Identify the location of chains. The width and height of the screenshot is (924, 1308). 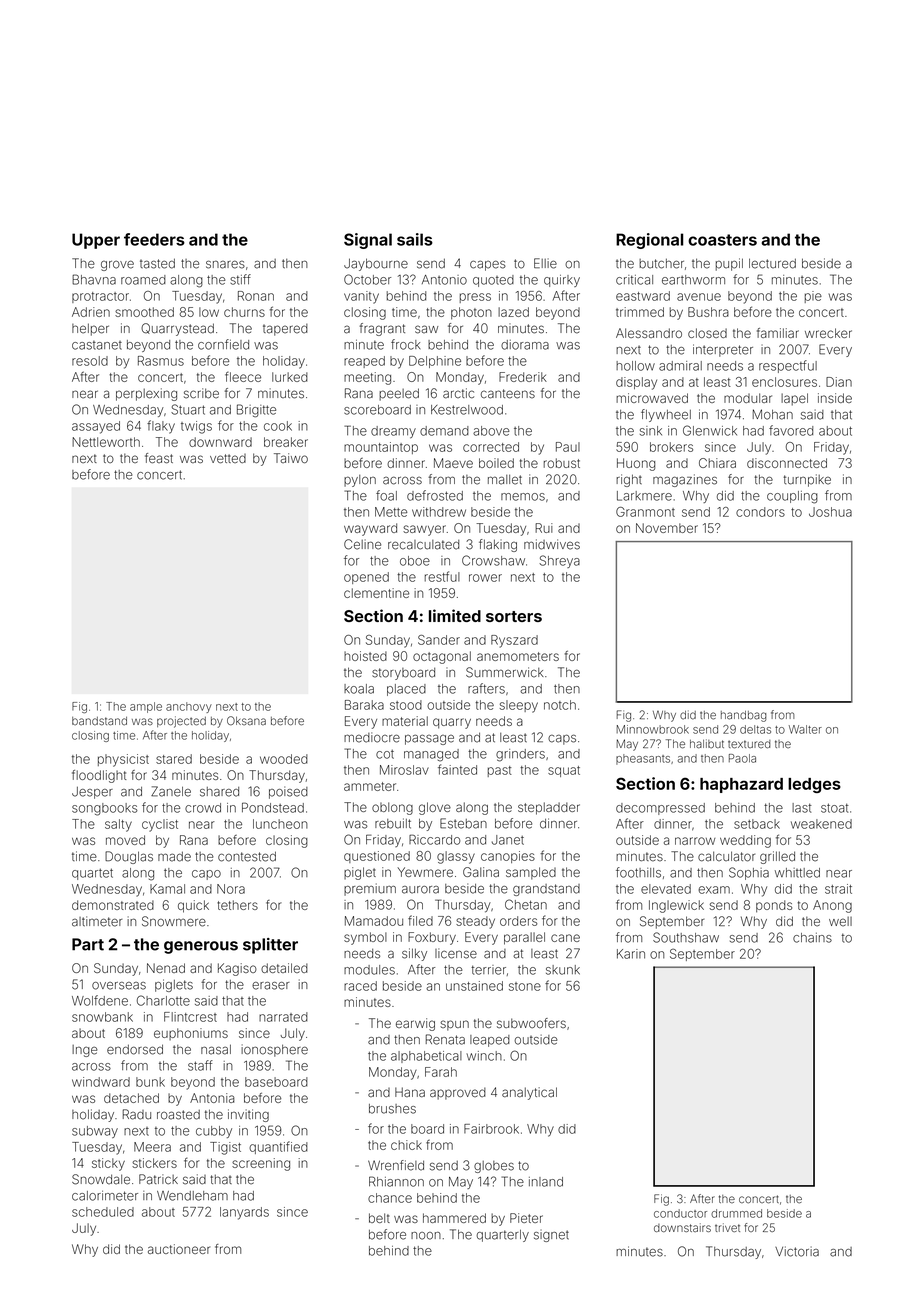
(812, 938).
